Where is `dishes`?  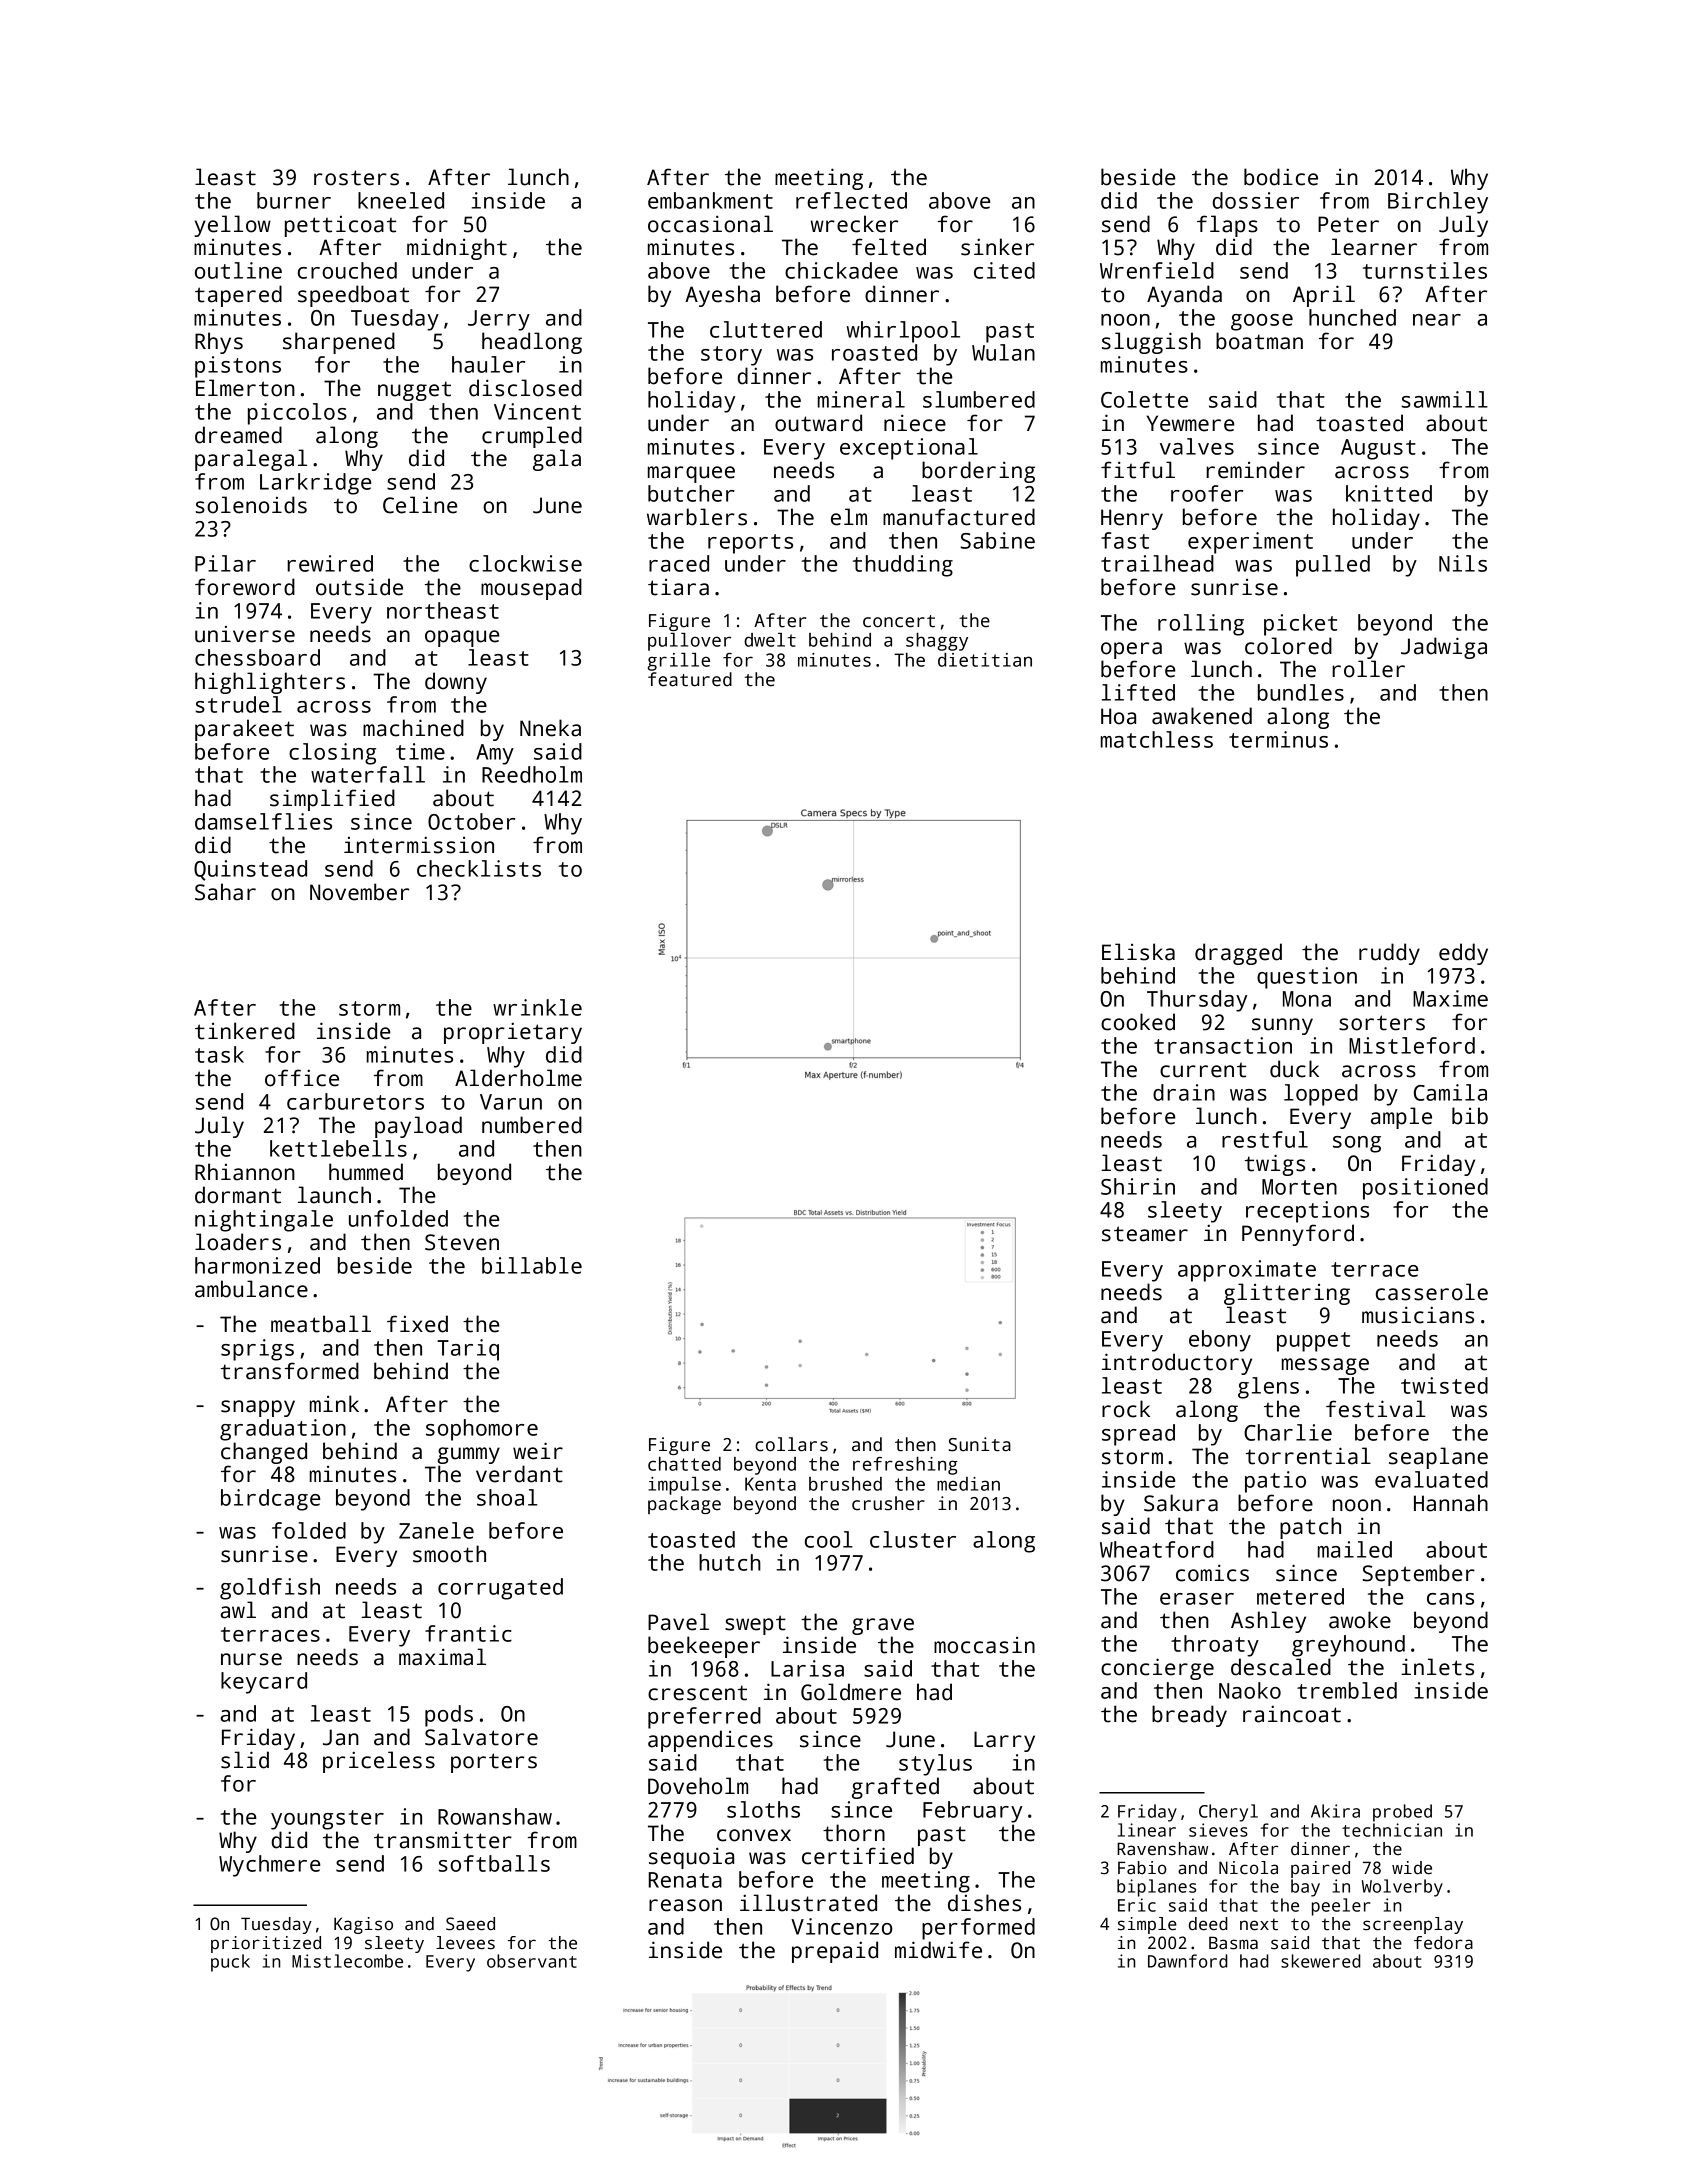
dishes is located at coordinates (984, 1903).
